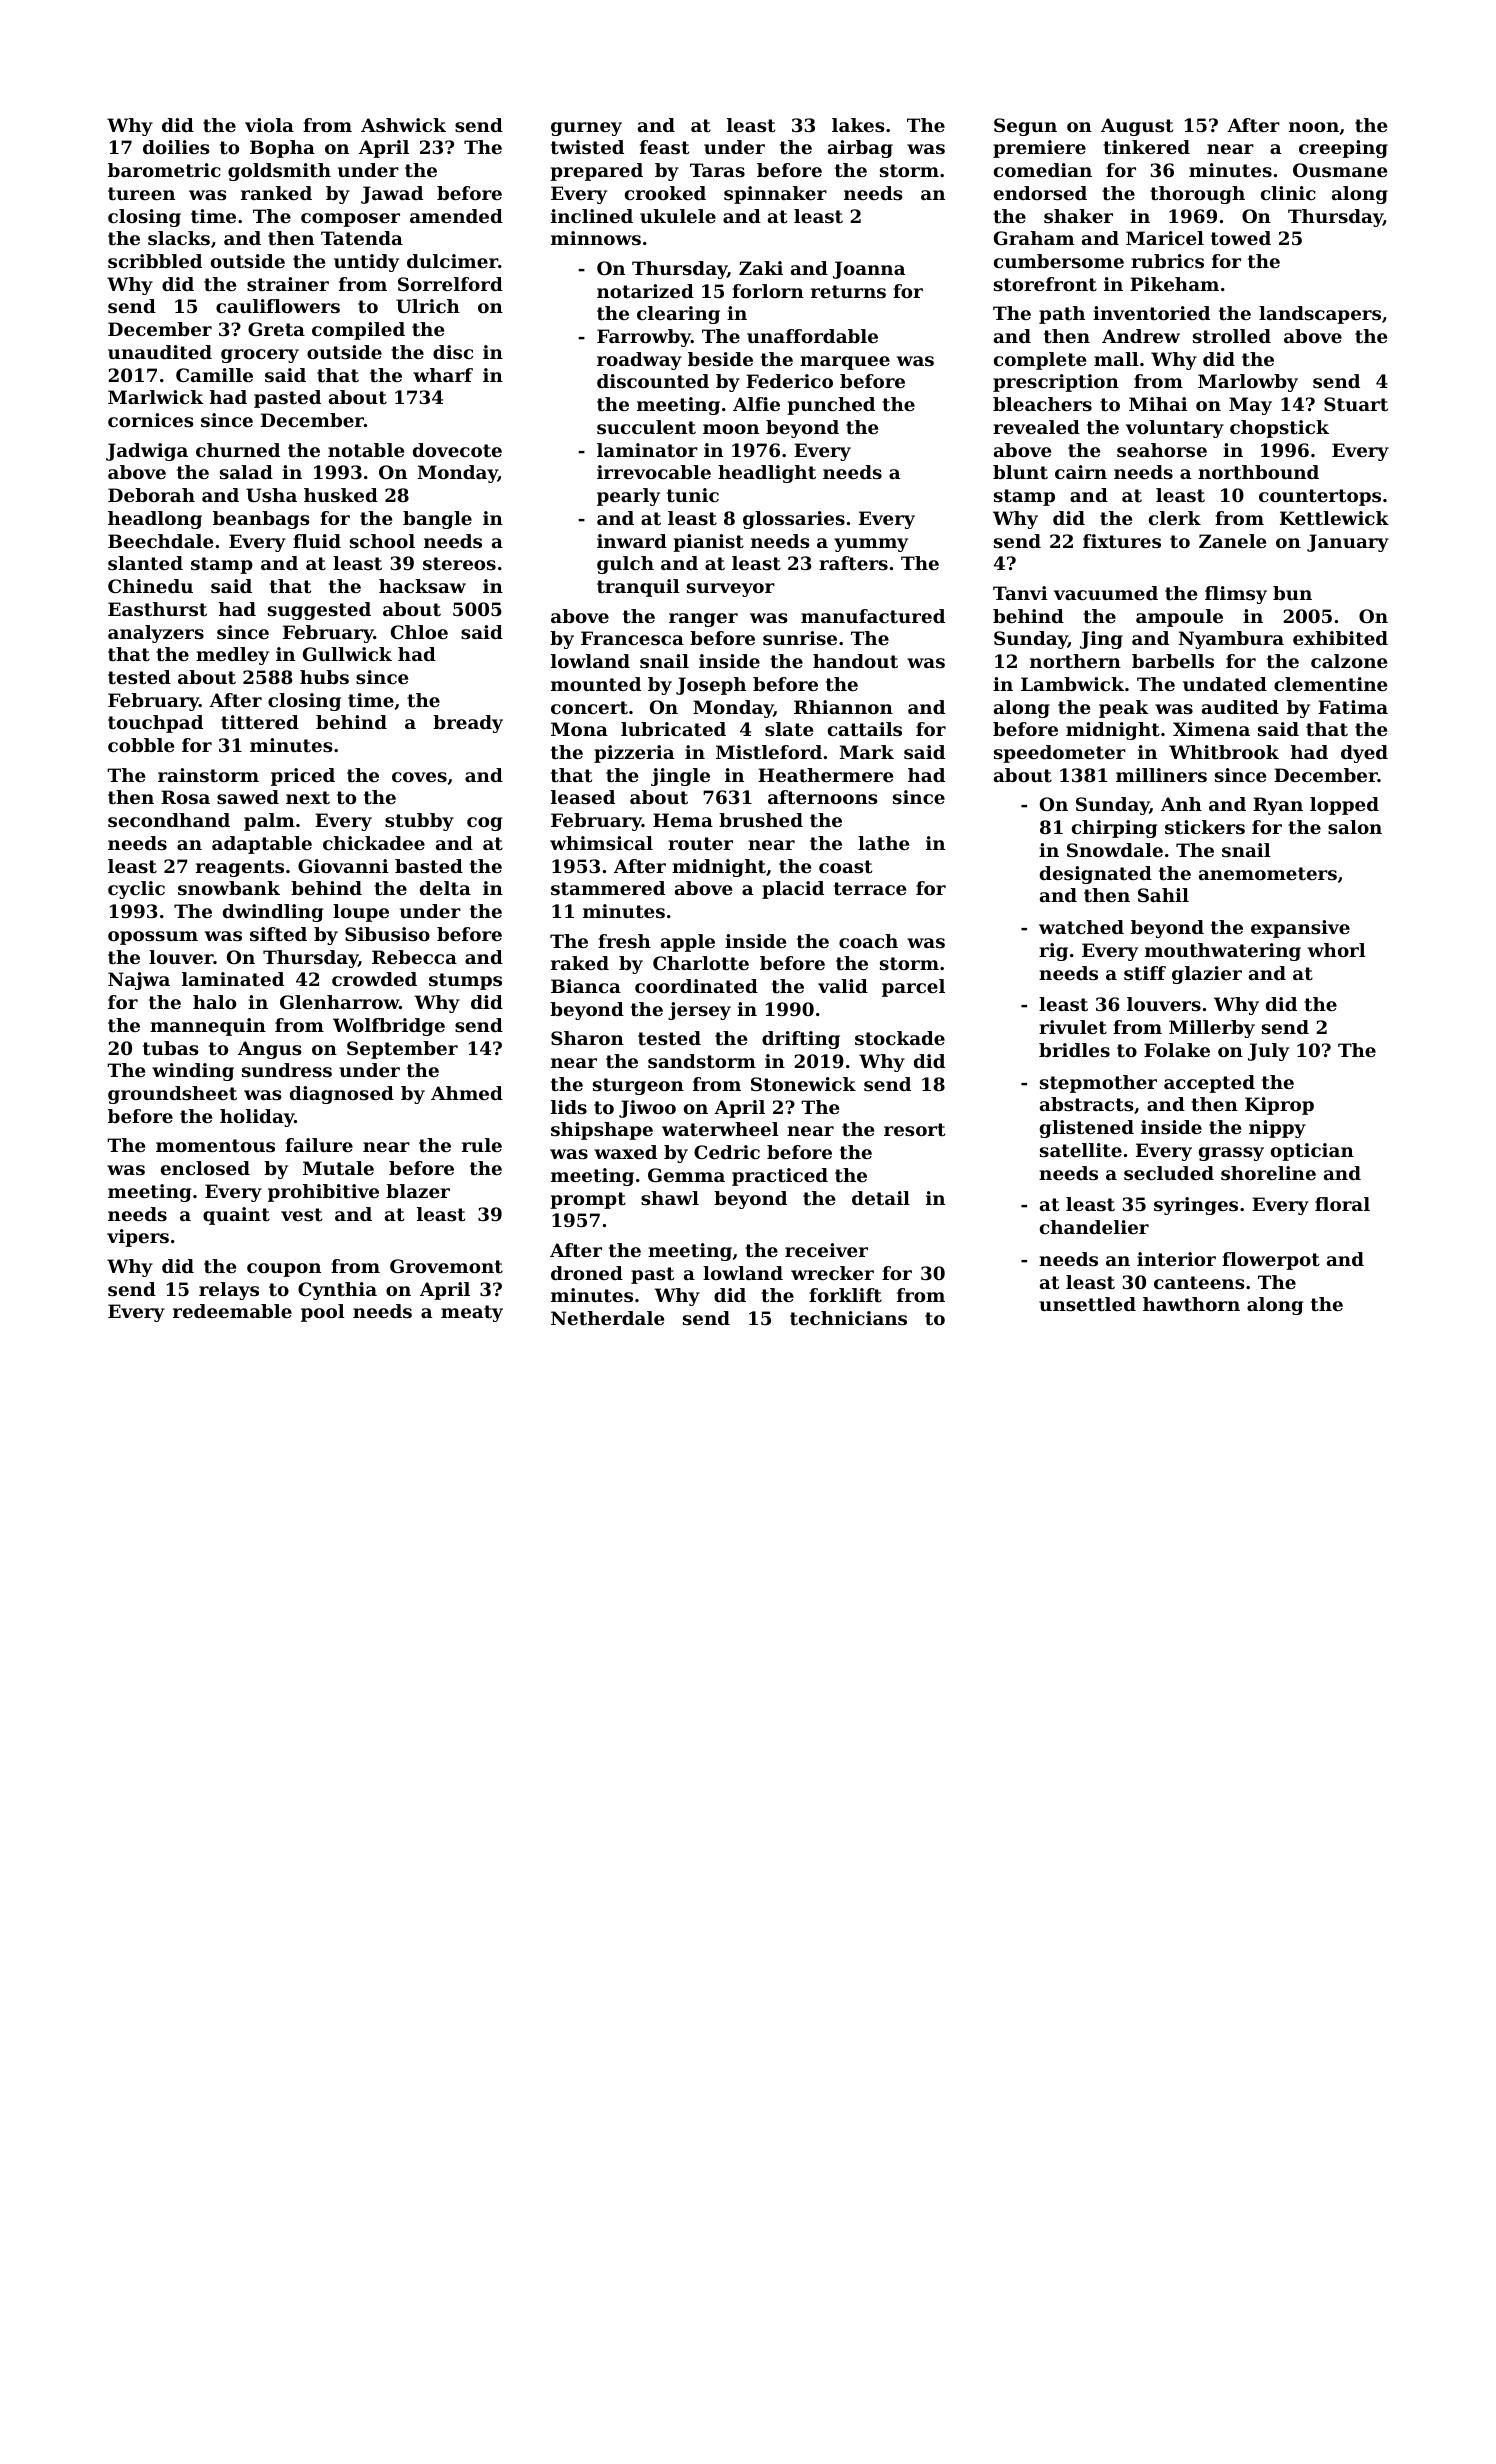  Describe the element at coordinates (269, 125) in the document. I see `viola` at that location.
